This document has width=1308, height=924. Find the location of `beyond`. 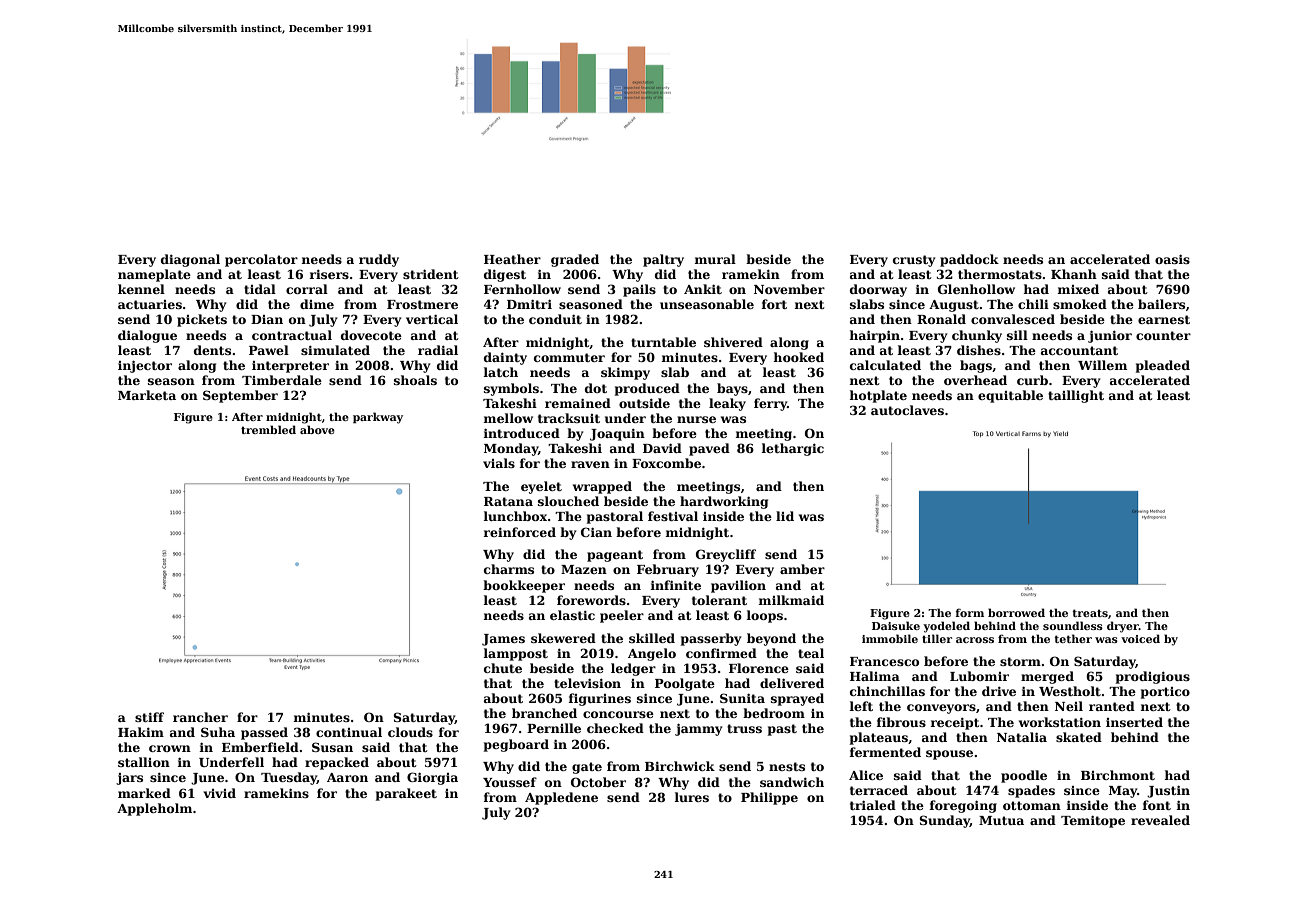

beyond is located at coordinates (771, 639).
